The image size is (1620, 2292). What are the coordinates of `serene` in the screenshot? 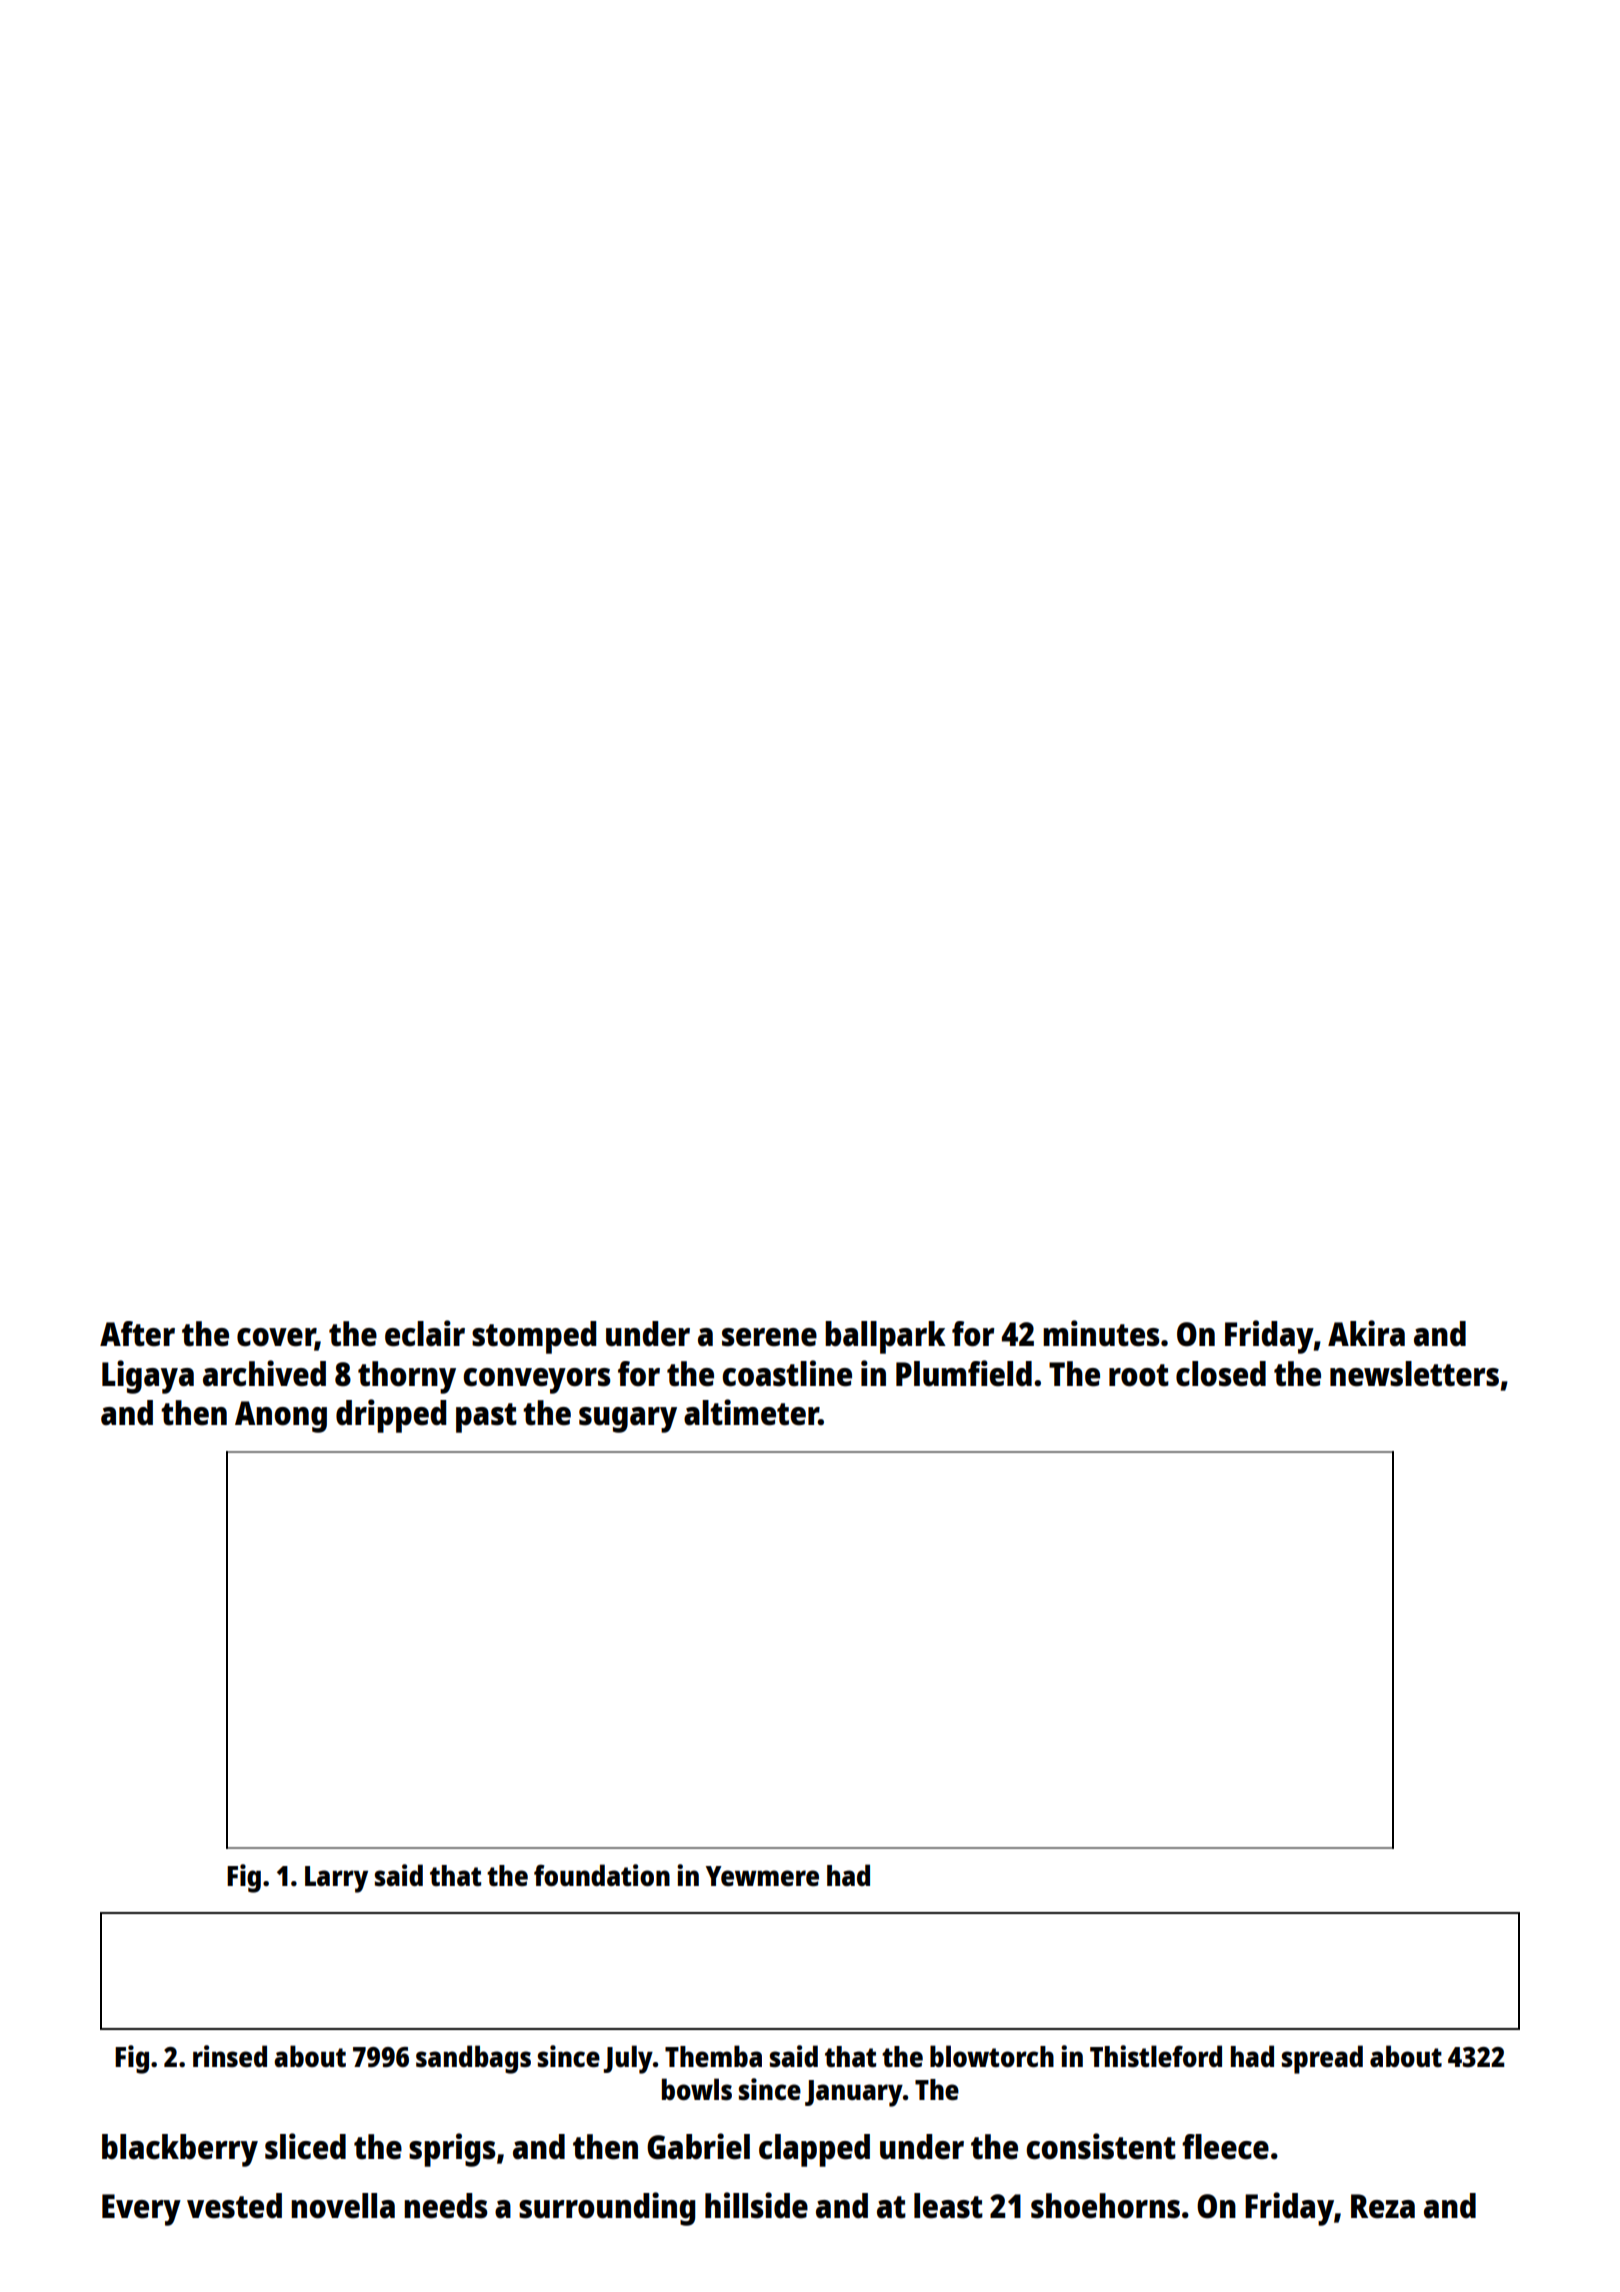 It's located at (769, 1337).
